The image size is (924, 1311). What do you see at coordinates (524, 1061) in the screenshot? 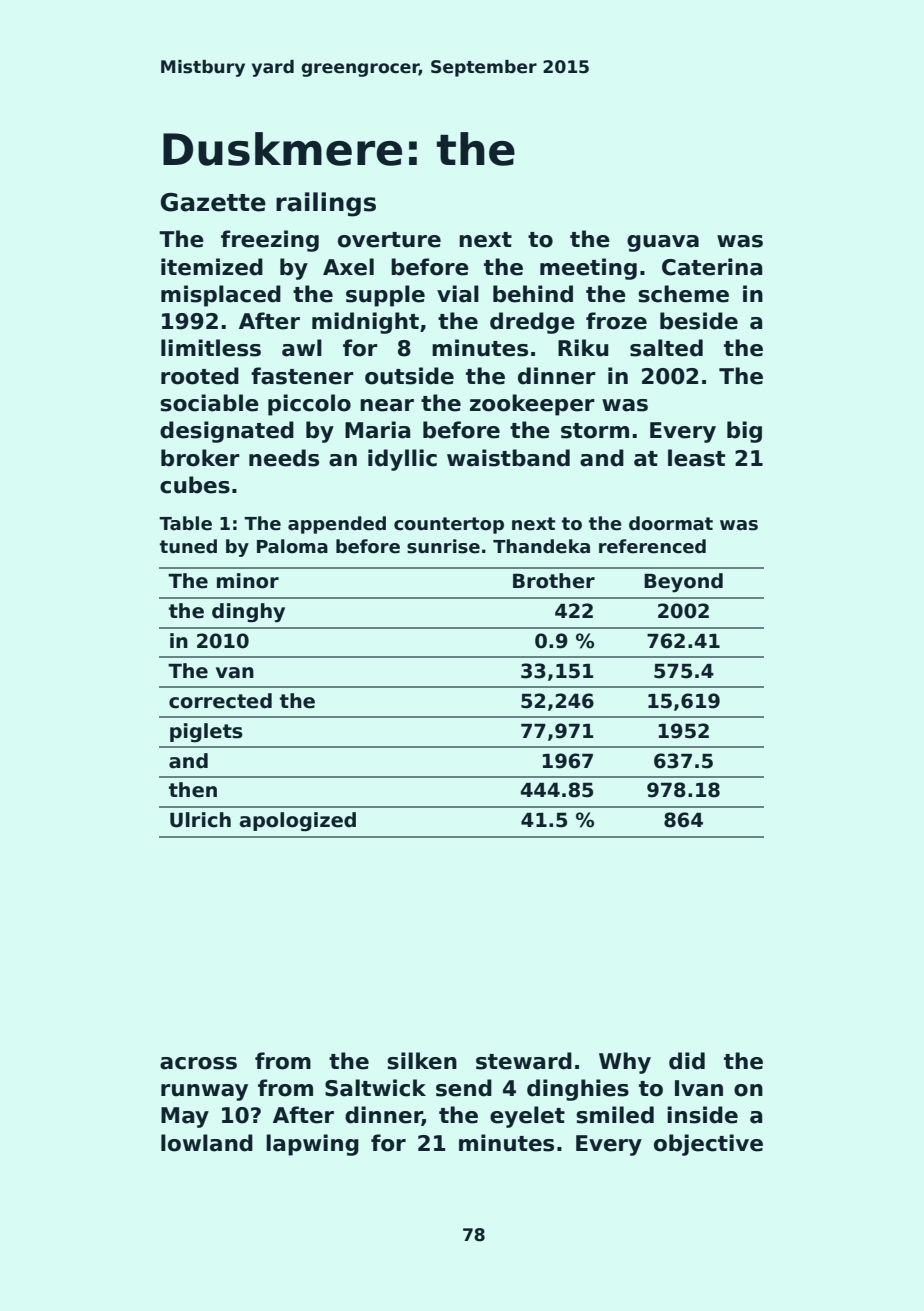
I see `steward` at bounding box center [524, 1061].
